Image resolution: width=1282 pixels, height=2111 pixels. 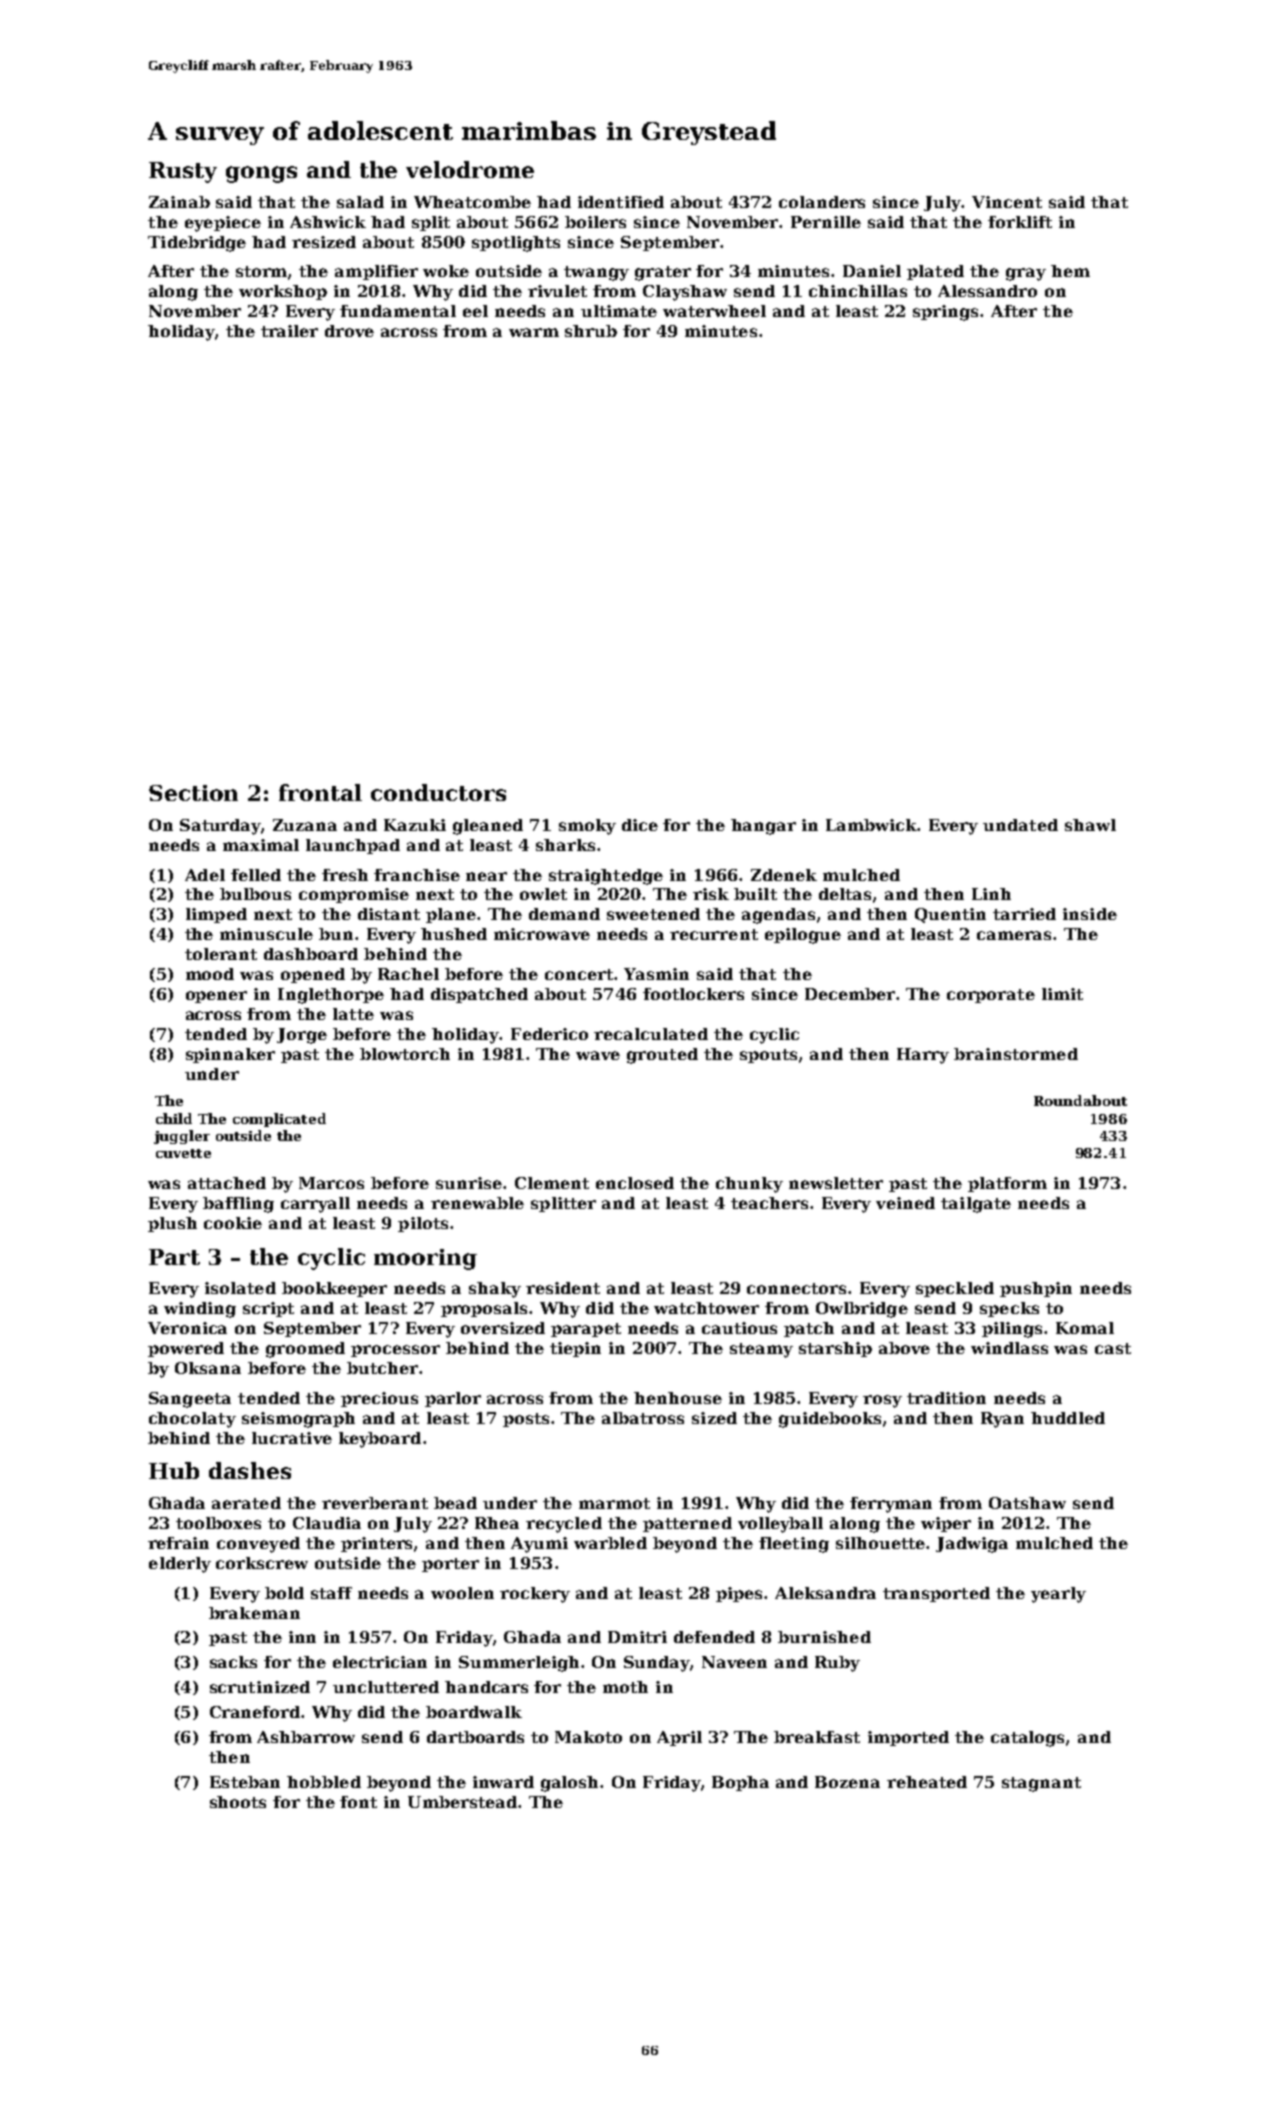 I want to click on defended, so click(x=714, y=1637).
